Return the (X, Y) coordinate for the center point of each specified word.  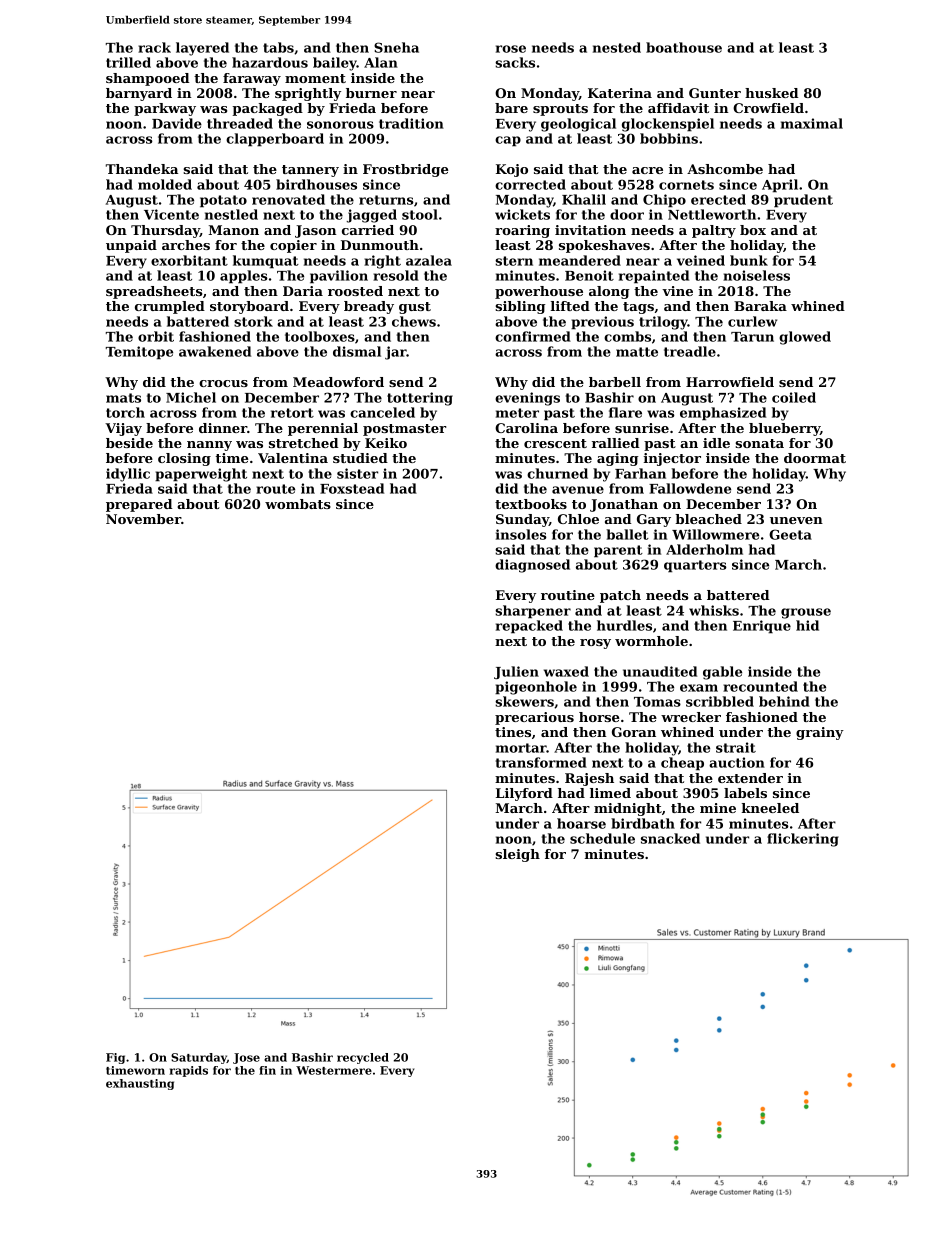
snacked (670, 838)
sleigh (517, 855)
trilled (128, 62)
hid (807, 625)
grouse (806, 613)
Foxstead (352, 488)
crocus (223, 383)
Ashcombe (725, 169)
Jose (246, 1058)
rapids (189, 1071)
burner (371, 93)
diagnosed (532, 566)
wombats (298, 504)
